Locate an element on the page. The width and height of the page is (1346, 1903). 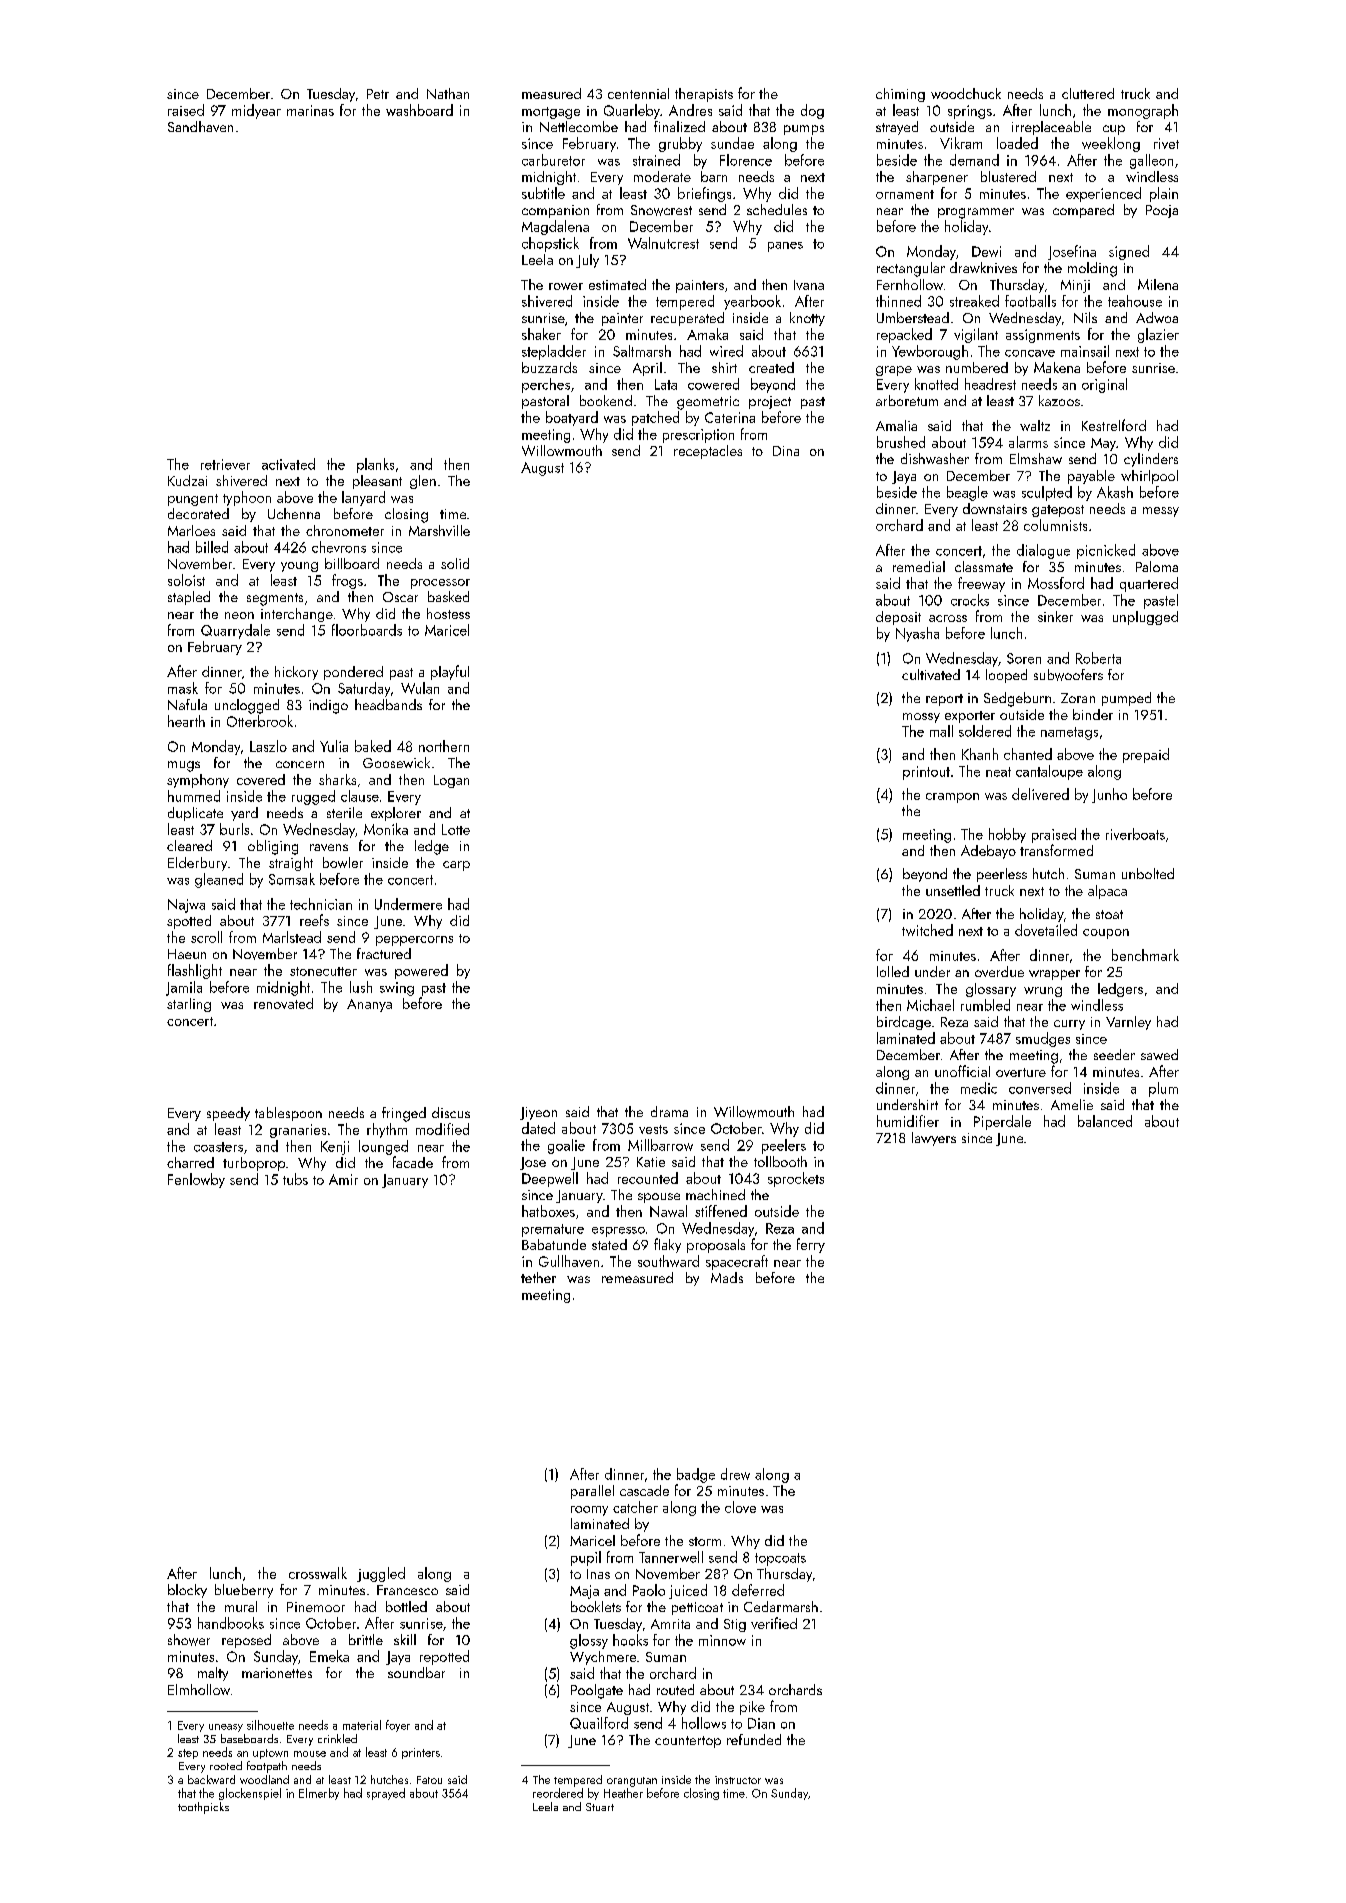
blocky is located at coordinates (187, 1591).
